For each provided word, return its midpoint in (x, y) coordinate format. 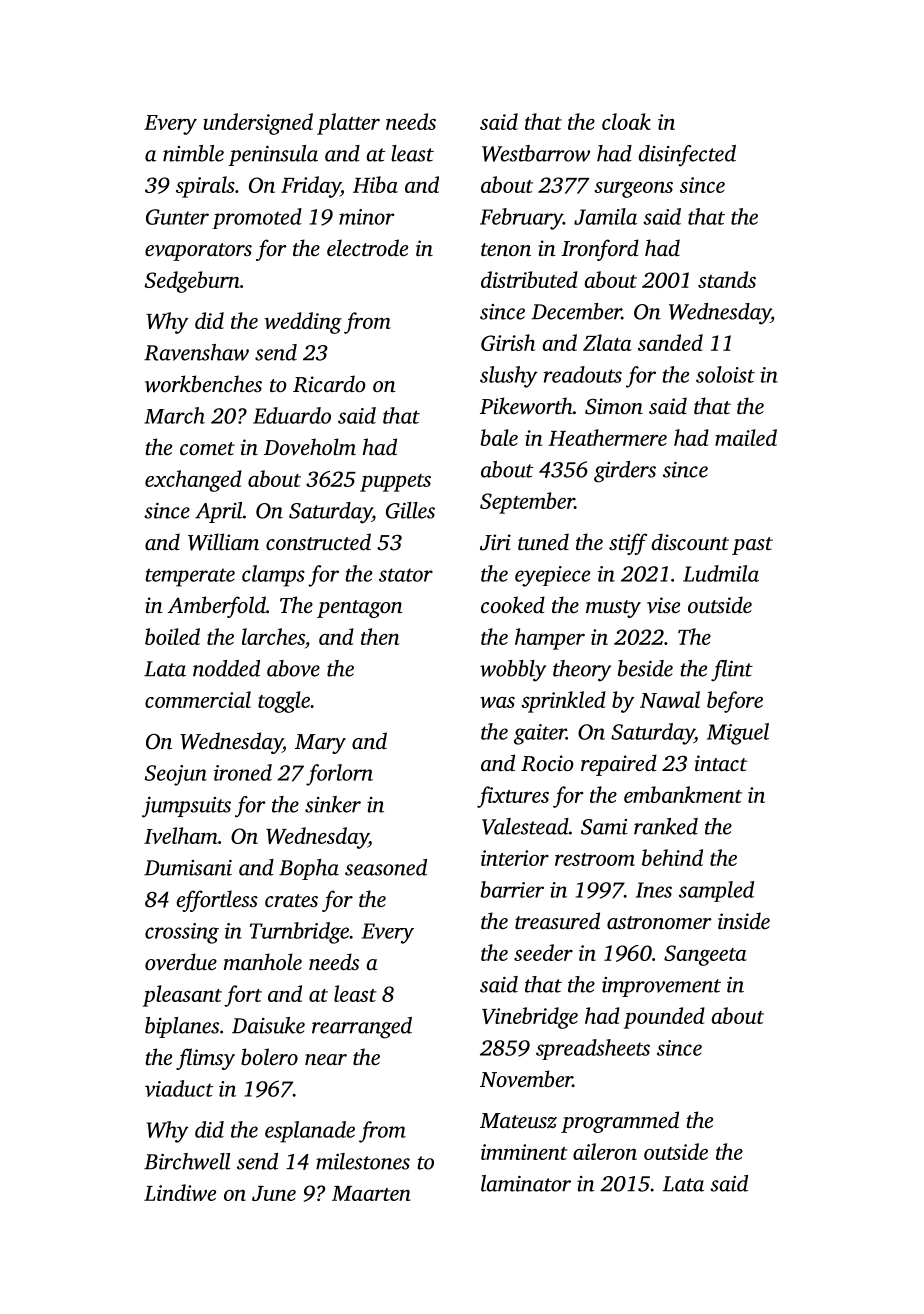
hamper (550, 639)
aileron (605, 1151)
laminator (526, 1183)
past (752, 546)
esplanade (310, 1132)
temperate (190, 577)
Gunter (177, 217)
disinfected (687, 156)
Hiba (375, 184)
